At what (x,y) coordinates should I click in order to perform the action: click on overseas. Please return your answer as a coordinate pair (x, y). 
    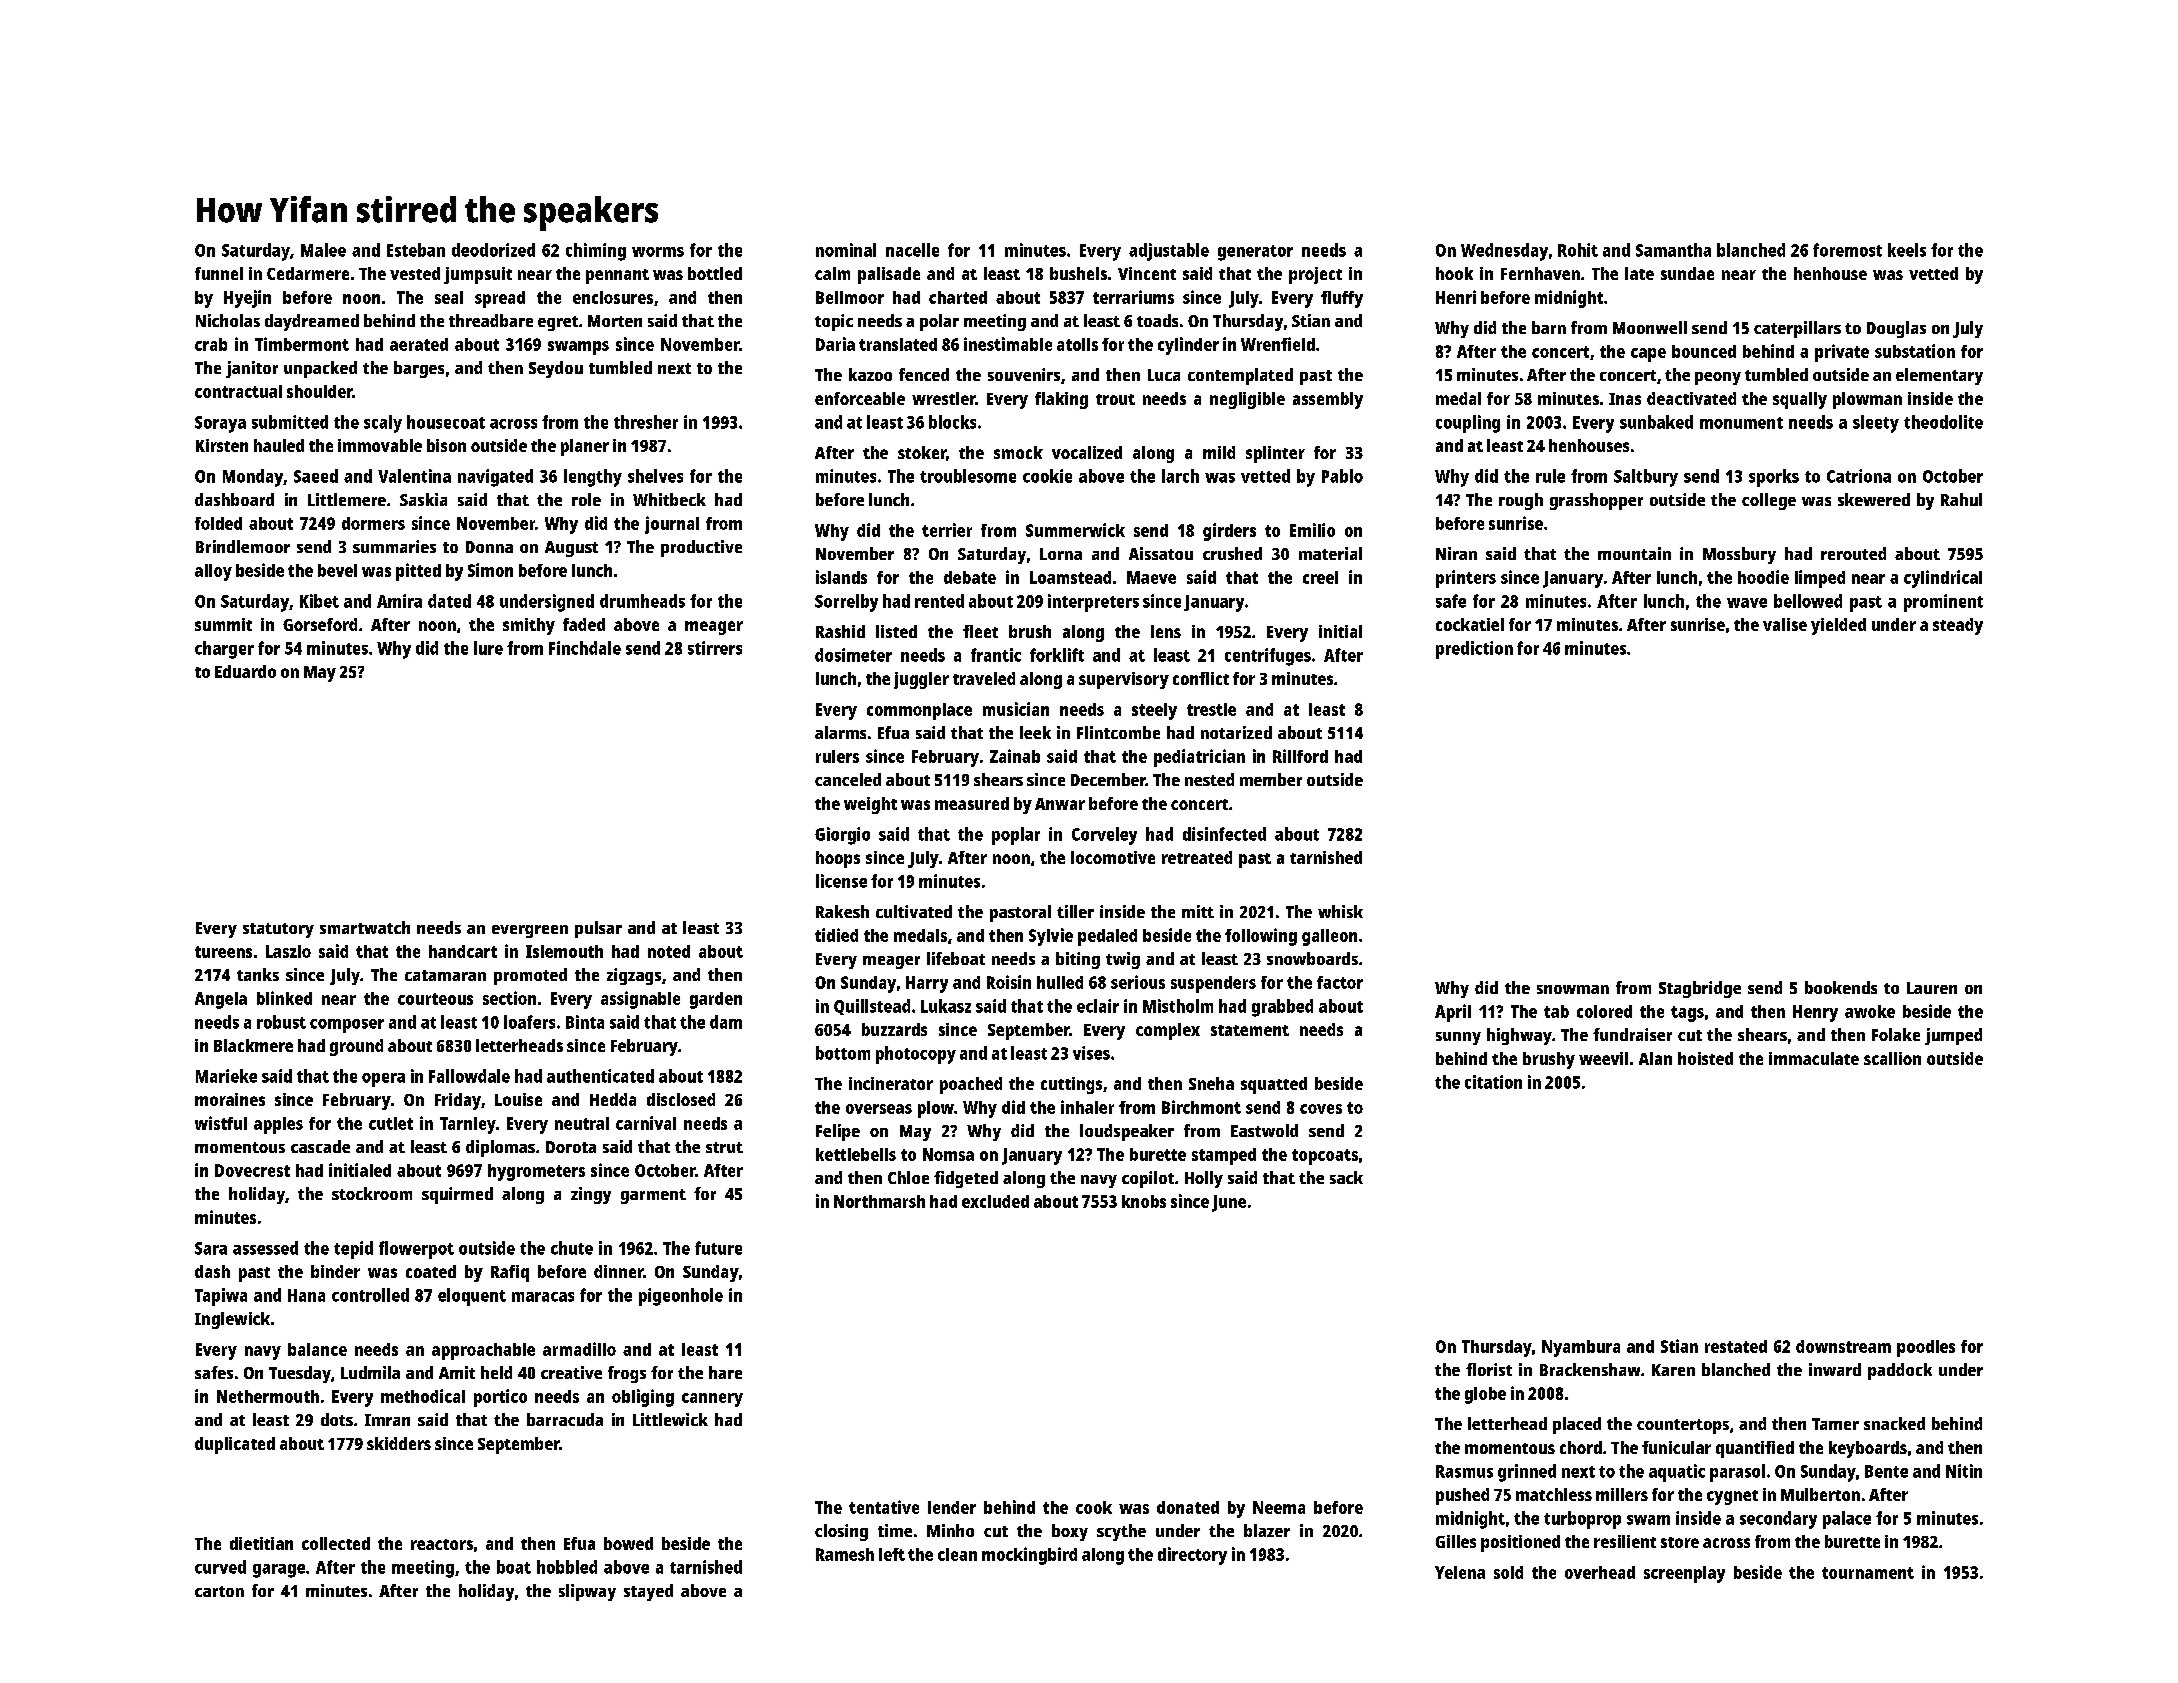
    Looking at the image, I should click on (879, 1109).
